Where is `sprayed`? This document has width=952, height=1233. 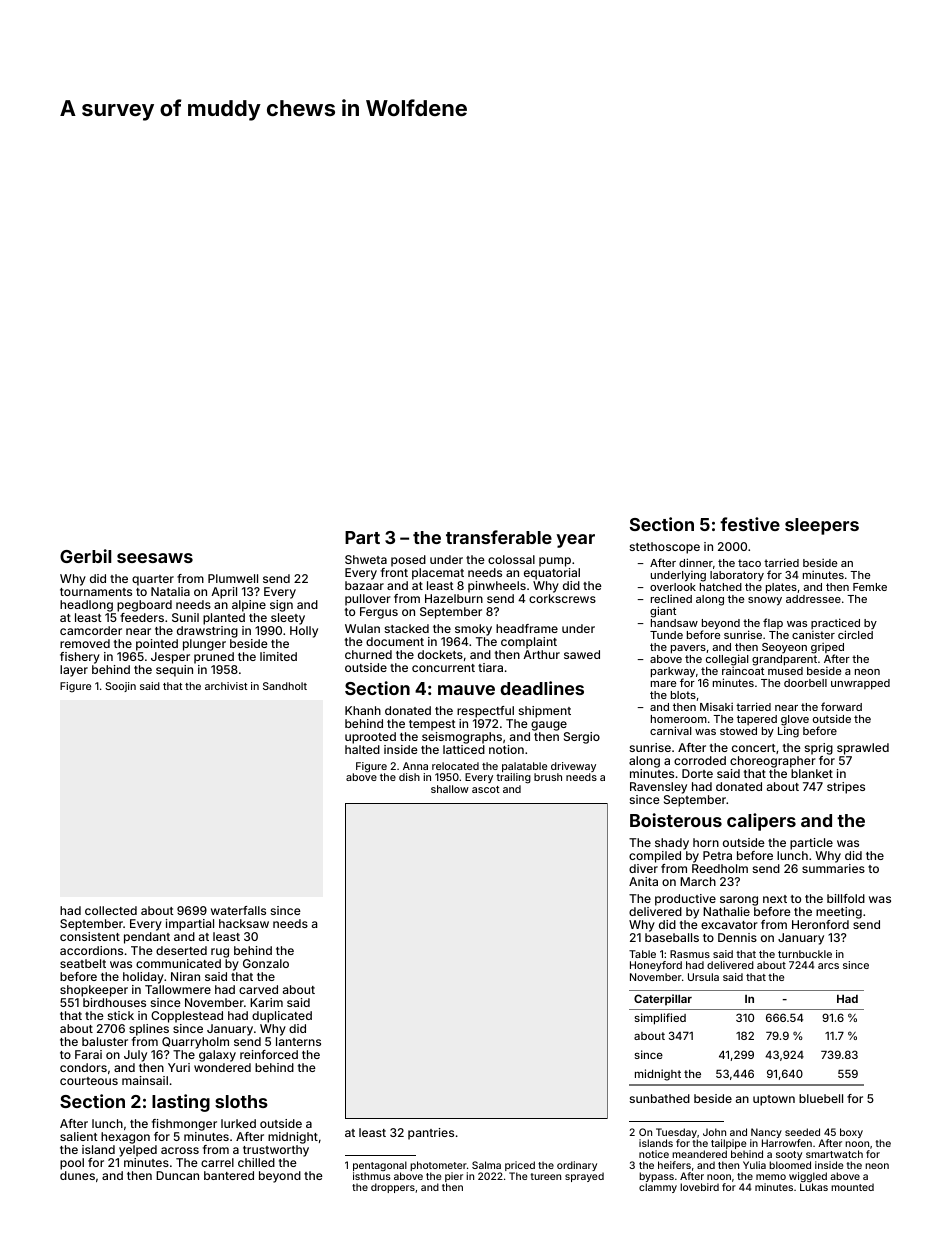
sprayed is located at coordinates (584, 1177).
